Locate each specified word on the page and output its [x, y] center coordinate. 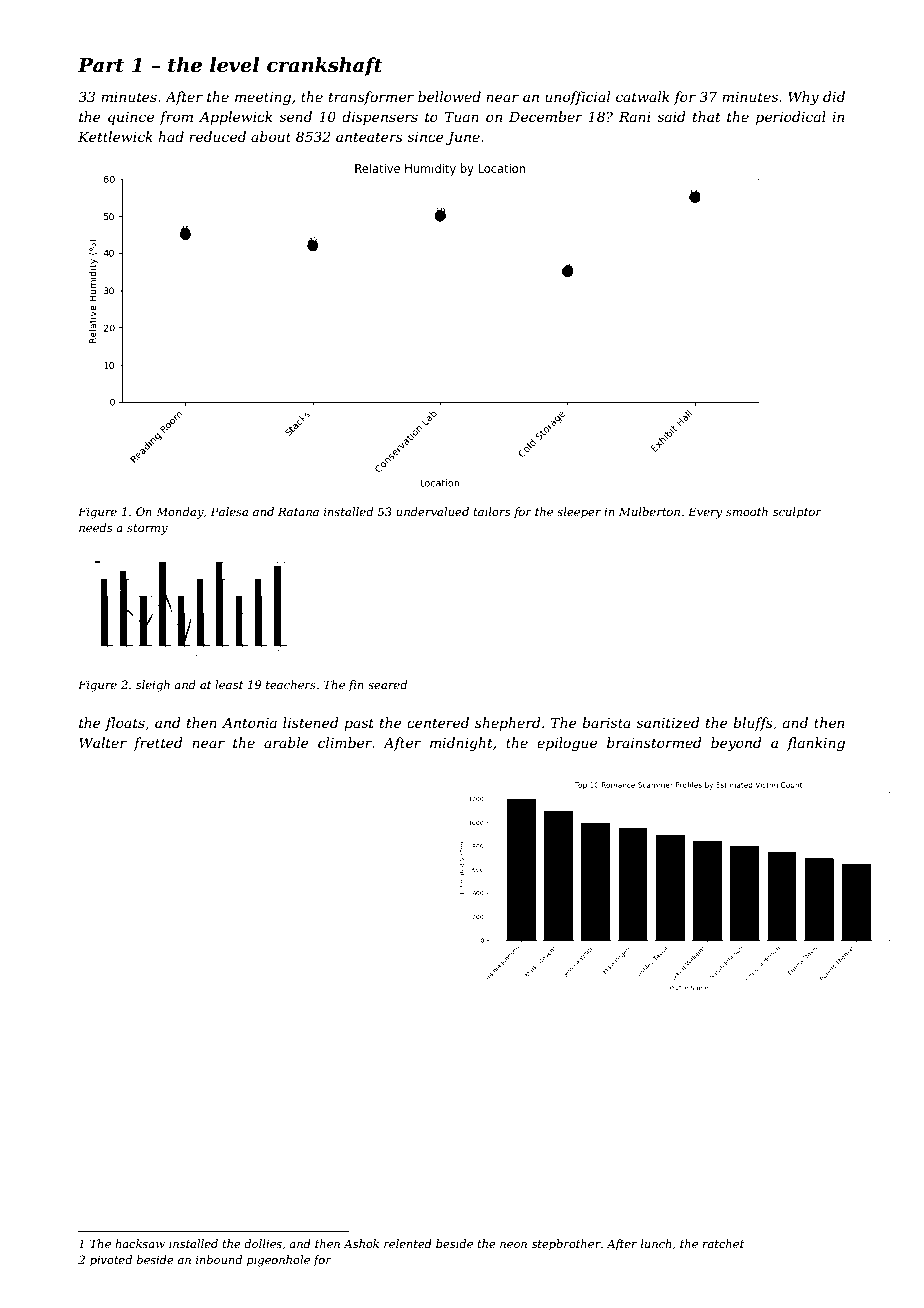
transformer [371, 98]
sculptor [797, 513]
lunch [656, 1243]
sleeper [579, 513]
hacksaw [140, 1243]
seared [387, 684]
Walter [103, 742]
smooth [747, 511]
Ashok [361, 1243]
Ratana [298, 511]
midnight [461, 744]
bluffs [753, 724]
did [834, 96]
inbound [219, 1259]
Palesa [229, 511]
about [271, 136]
